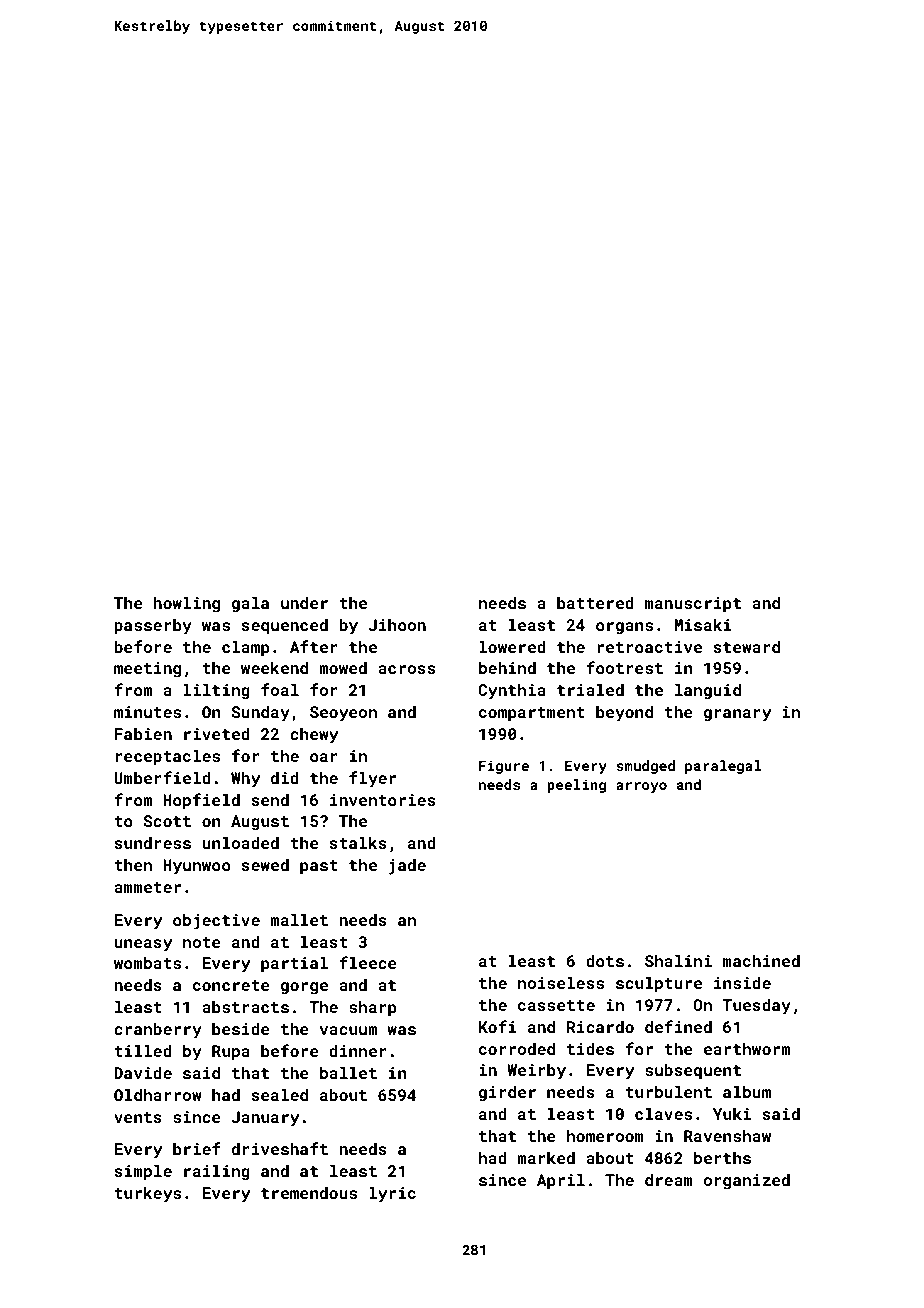  I want to click on lyric, so click(392, 1194).
